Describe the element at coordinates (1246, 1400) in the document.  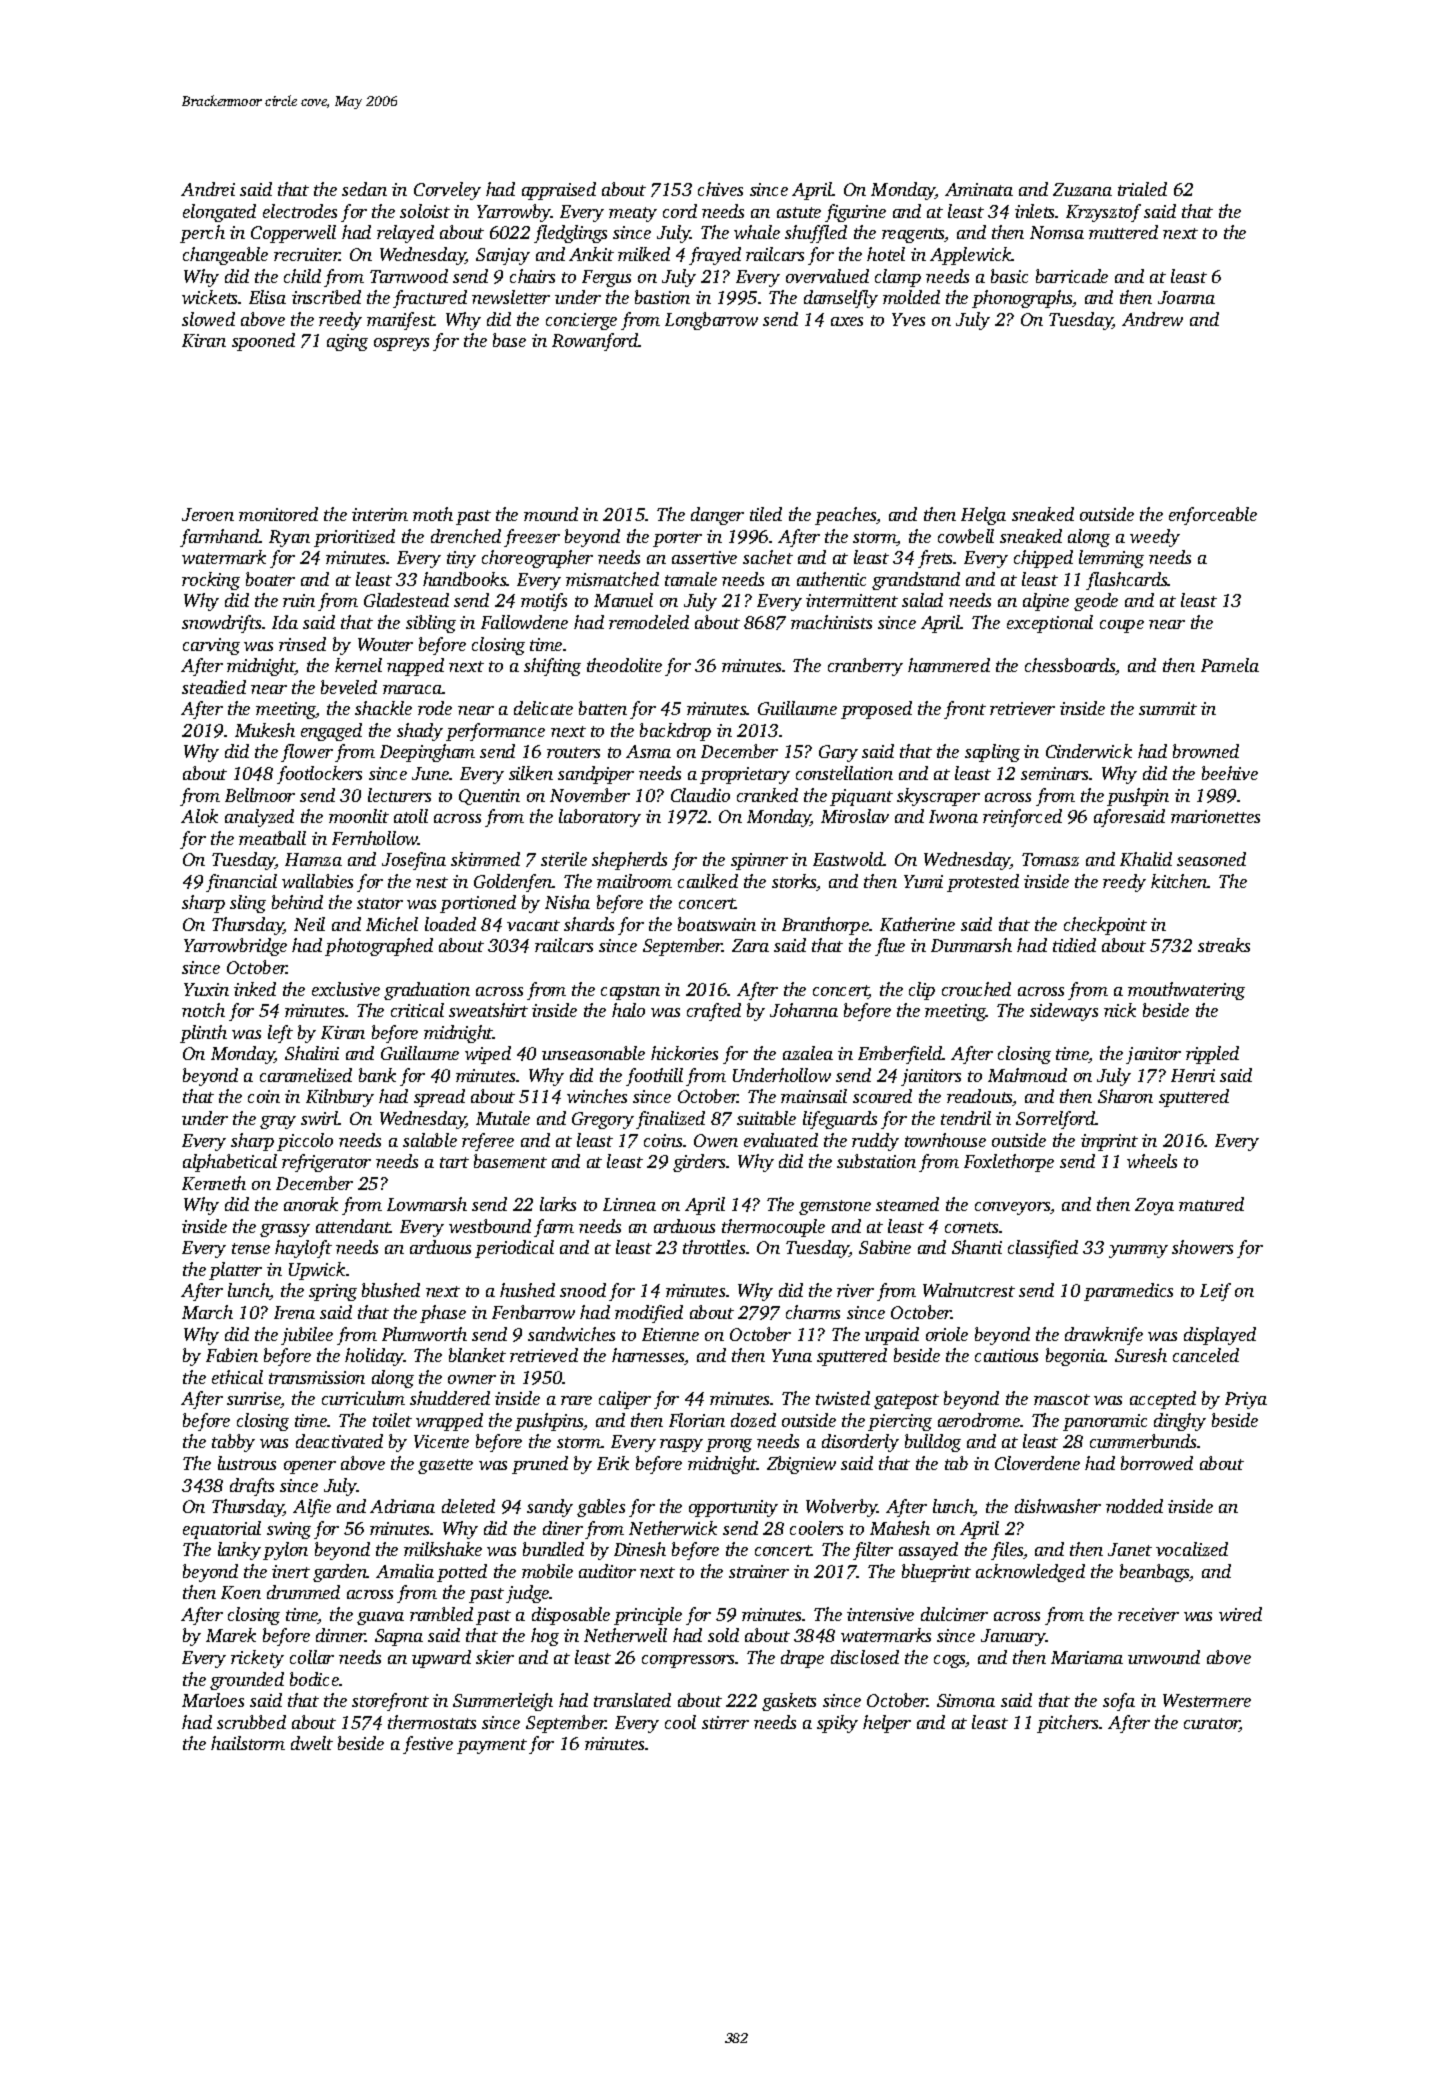
I see `Priya` at that location.
